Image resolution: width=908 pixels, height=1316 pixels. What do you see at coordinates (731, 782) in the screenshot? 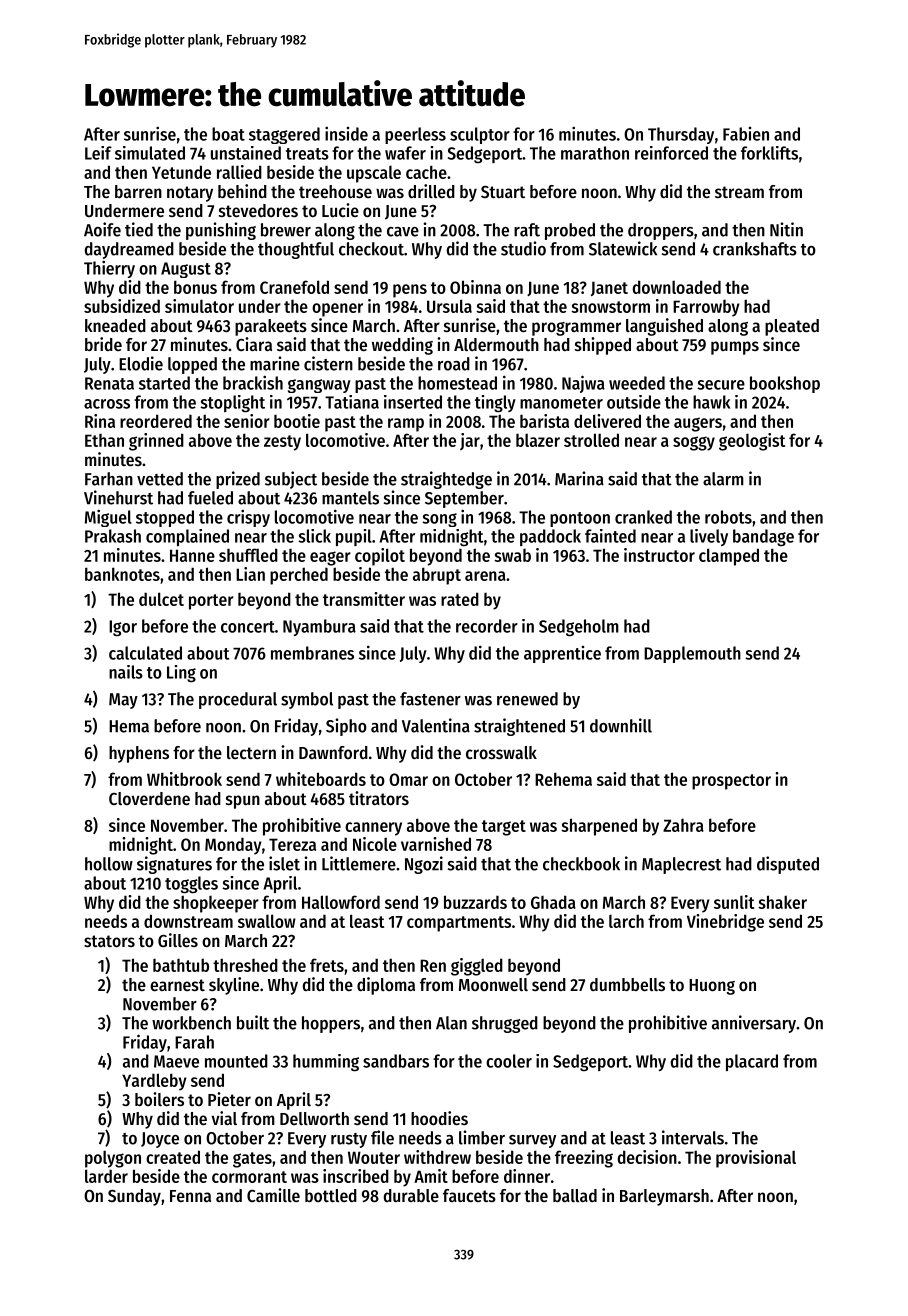
I see `prospector` at bounding box center [731, 782].
